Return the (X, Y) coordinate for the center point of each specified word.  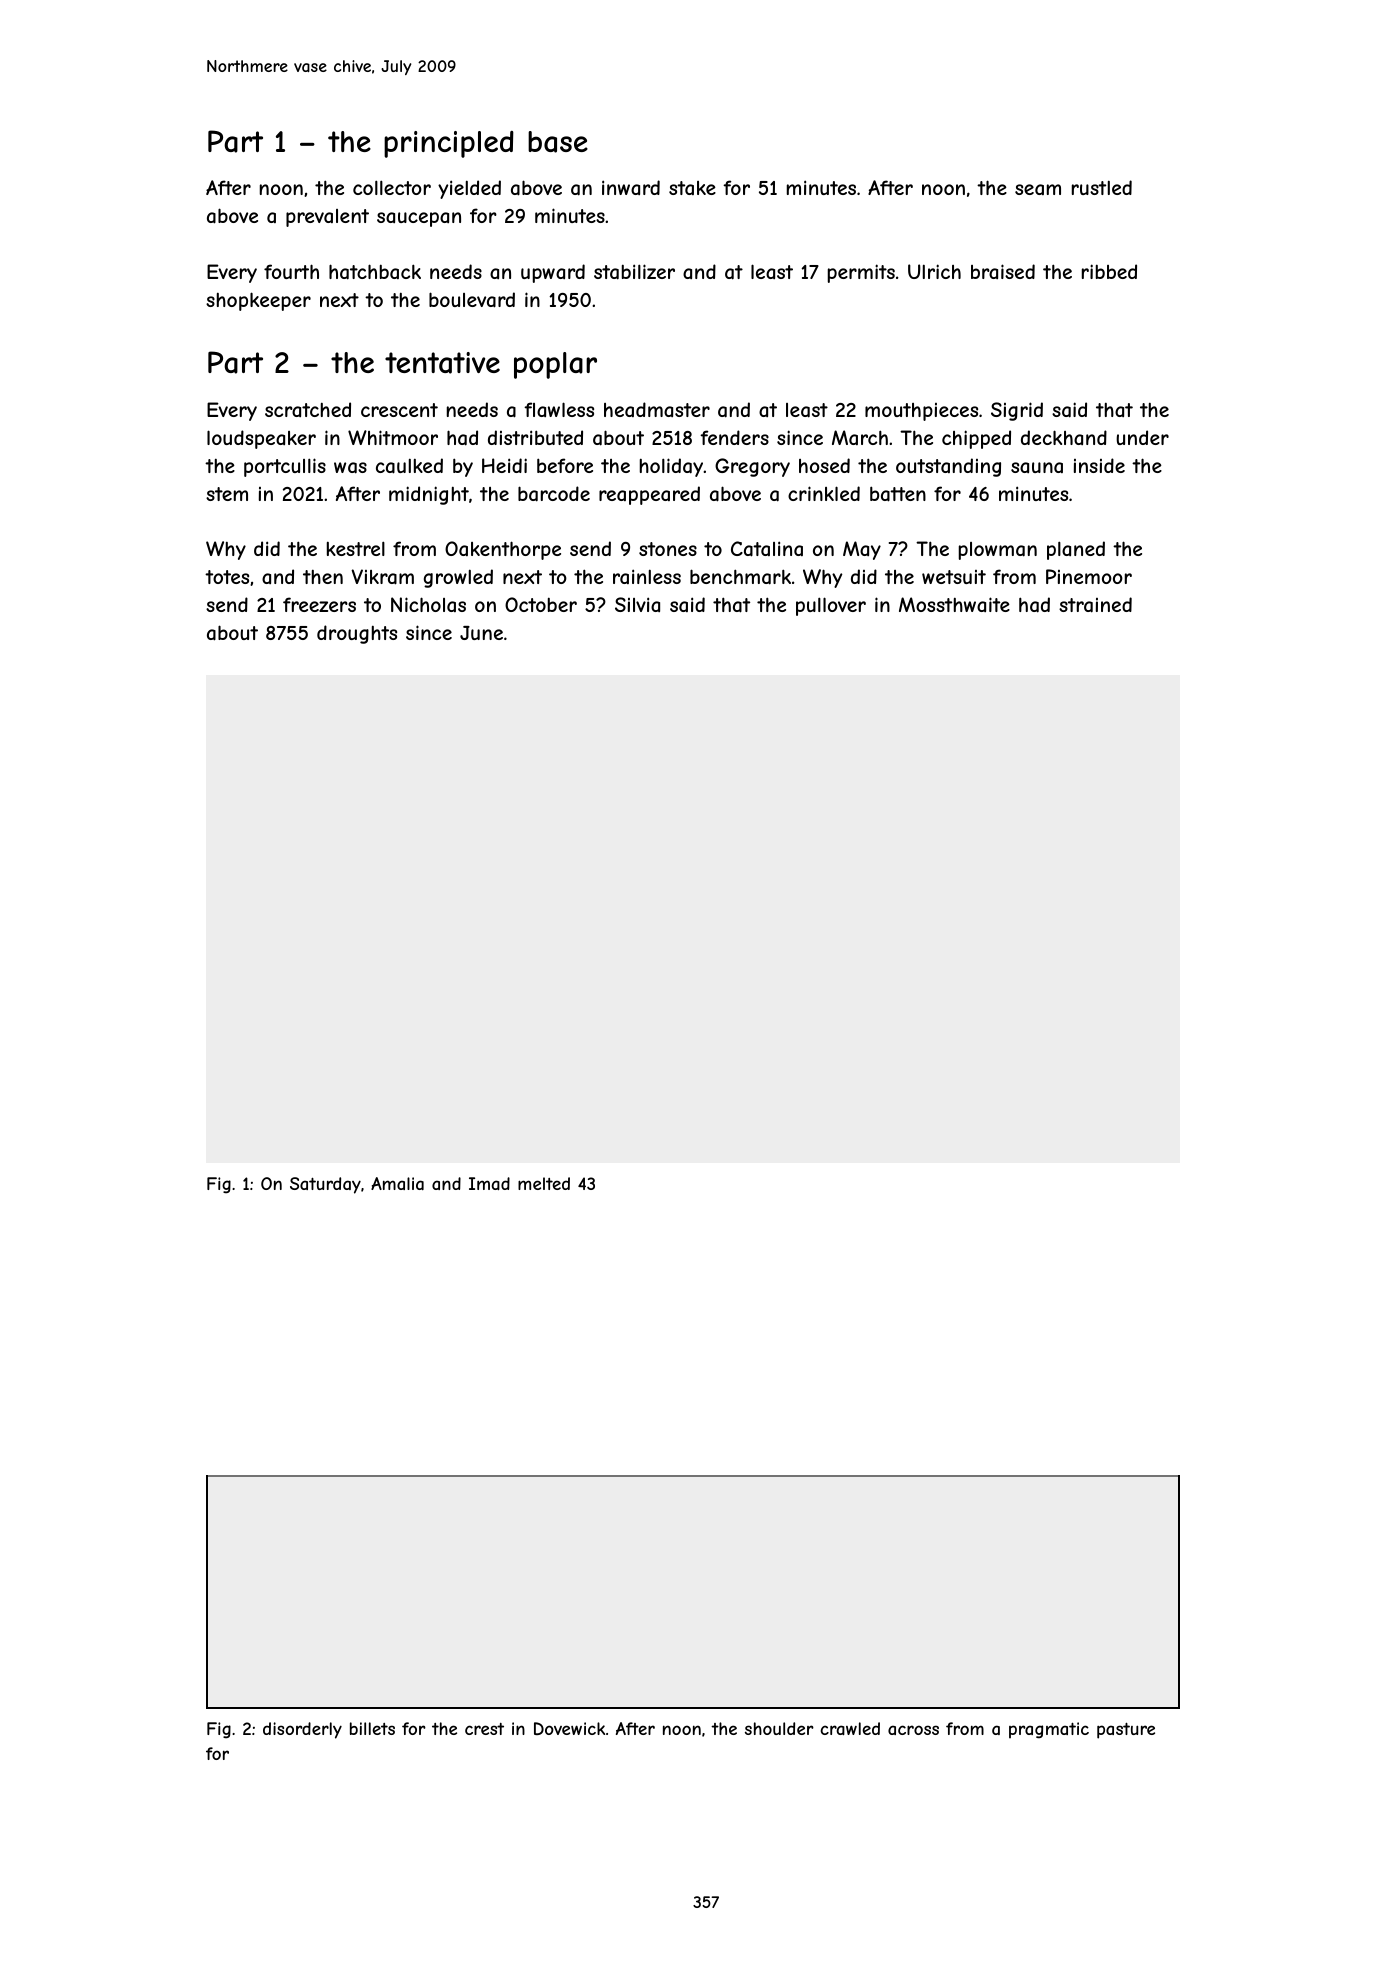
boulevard (472, 300)
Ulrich (934, 271)
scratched (308, 409)
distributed (535, 437)
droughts (357, 634)
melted (544, 1183)
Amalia (397, 1183)
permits (861, 273)
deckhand (1064, 437)
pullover (831, 606)
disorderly (302, 1730)
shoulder (779, 1728)
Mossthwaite (954, 604)
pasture (1126, 1731)
